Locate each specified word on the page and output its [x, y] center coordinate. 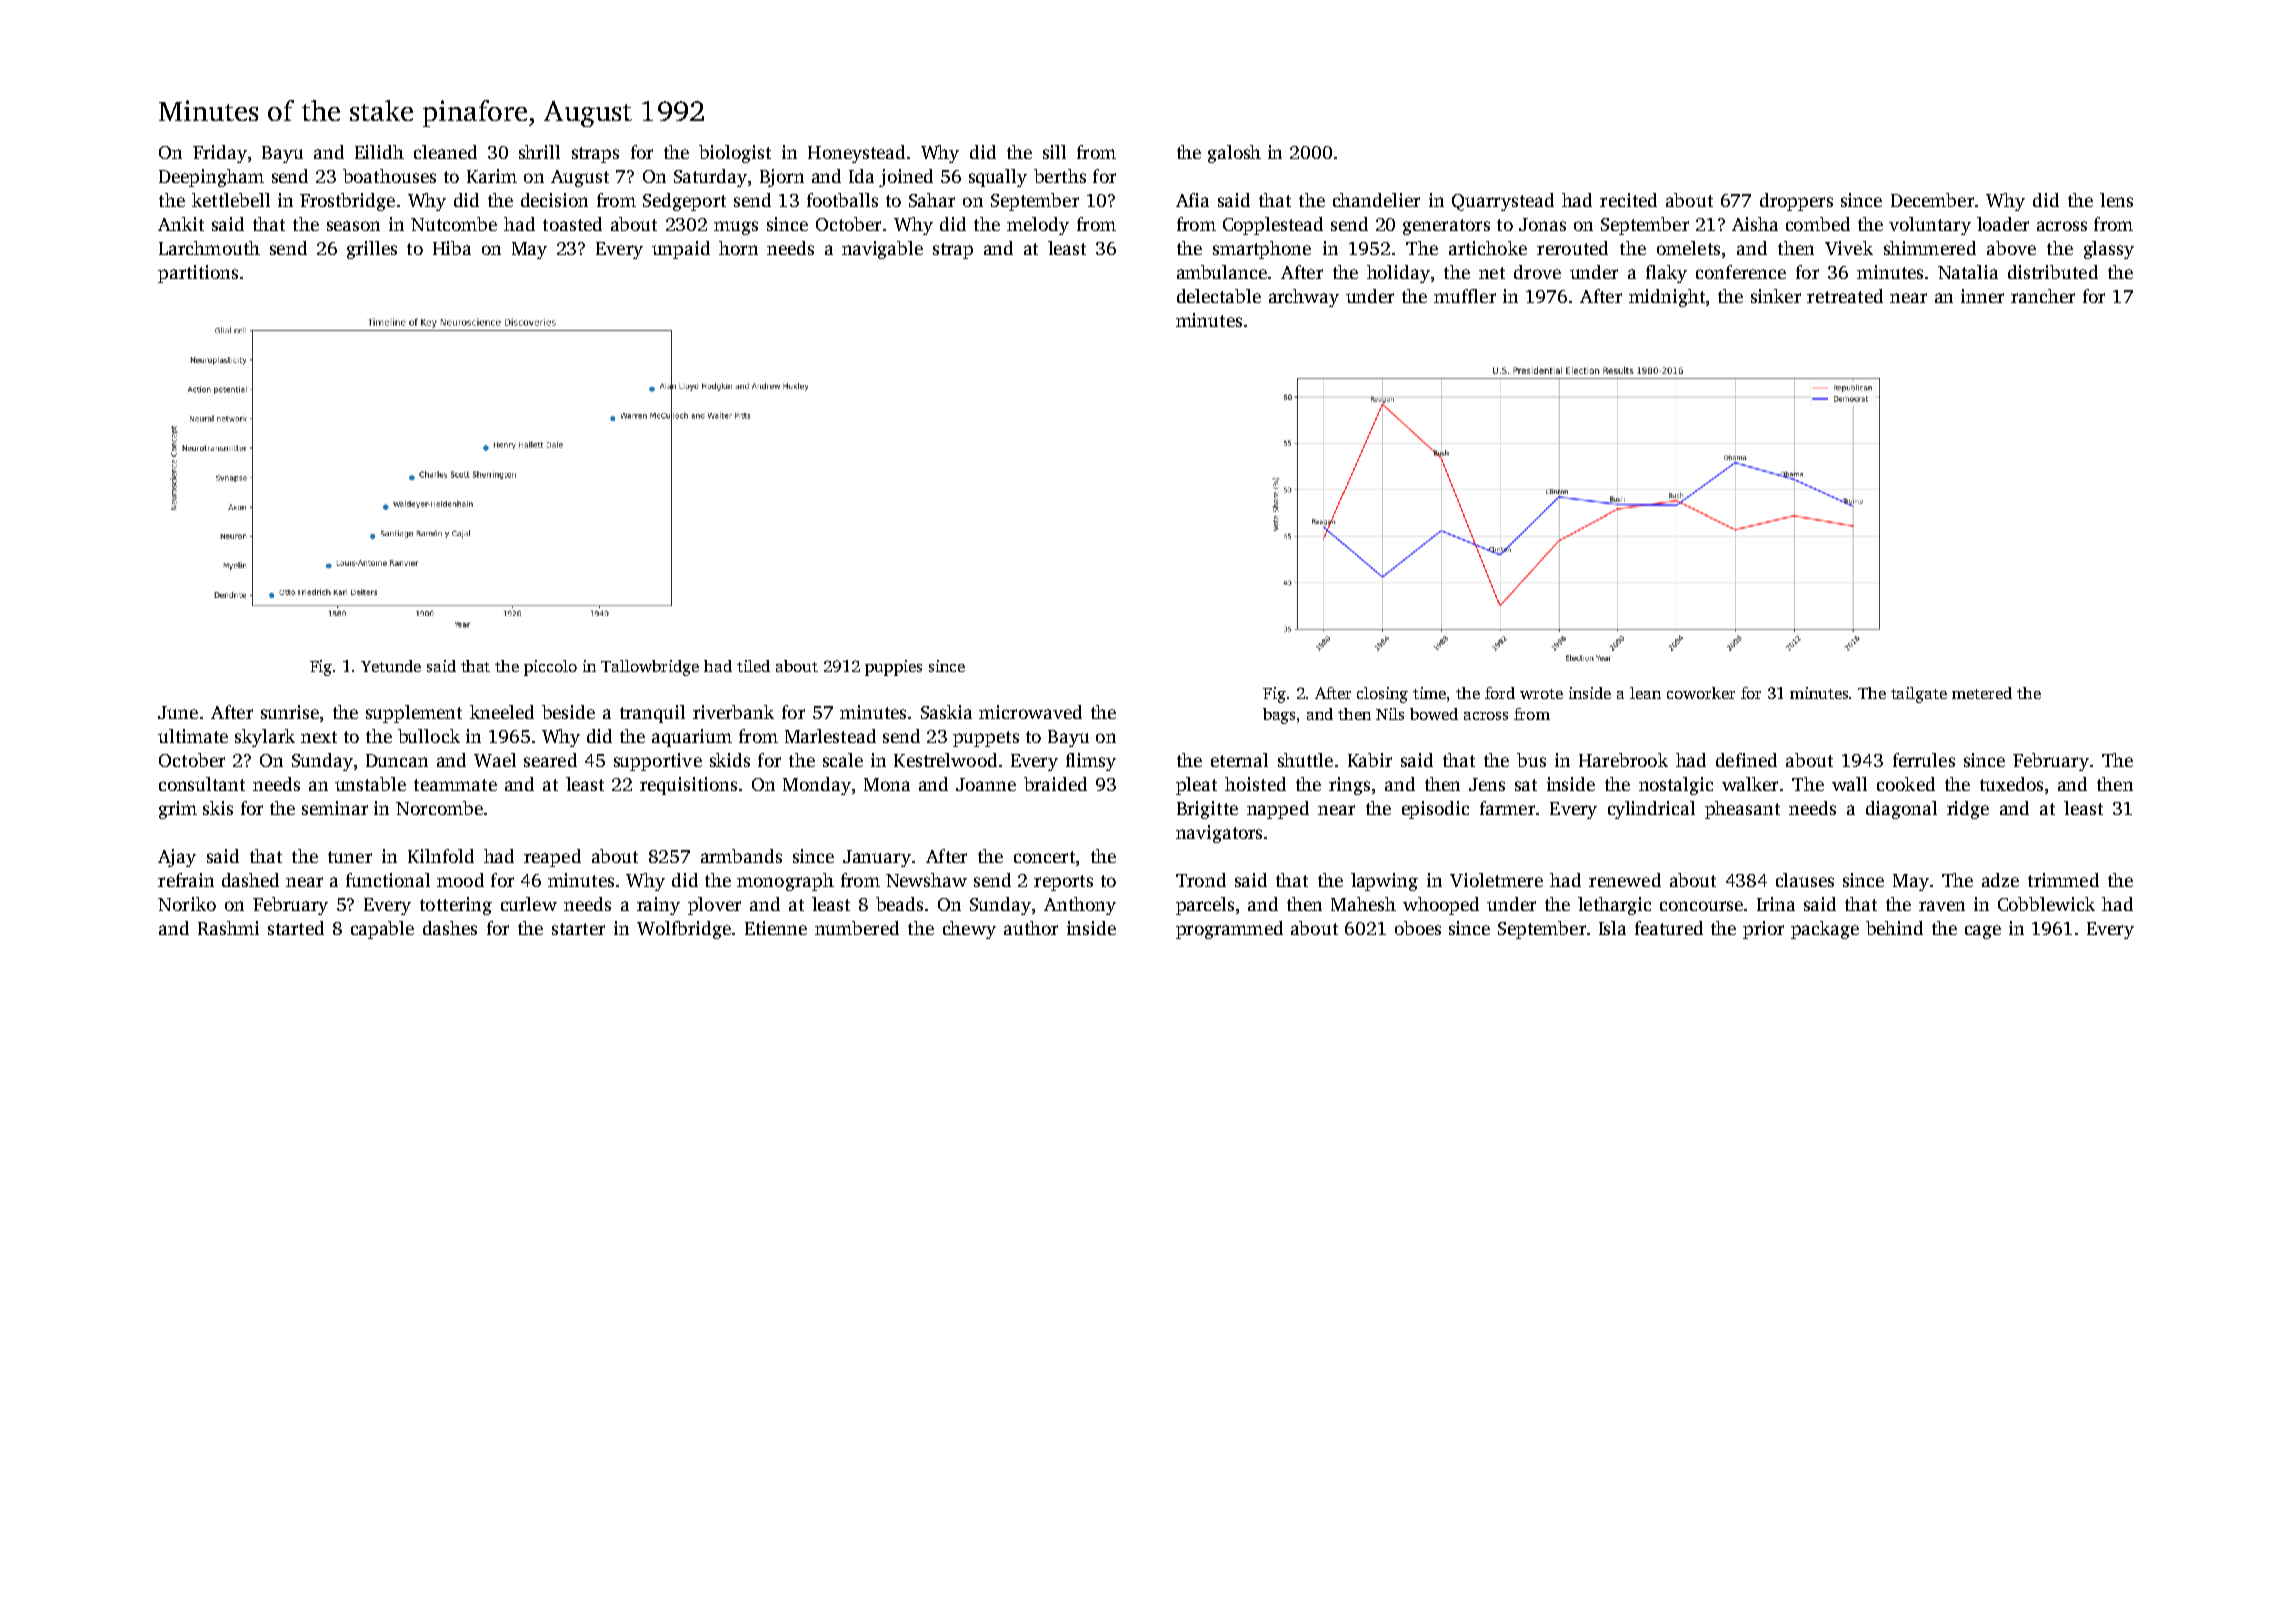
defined [1746, 760]
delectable [1219, 296]
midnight [1667, 298]
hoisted [1255, 784]
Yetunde [391, 666]
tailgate [1919, 695]
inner [1982, 296]
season [353, 226]
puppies [893, 668]
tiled [753, 666]
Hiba [452, 248]
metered [1982, 693]
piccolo [550, 668]
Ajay [177, 858]
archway [1304, 298]
